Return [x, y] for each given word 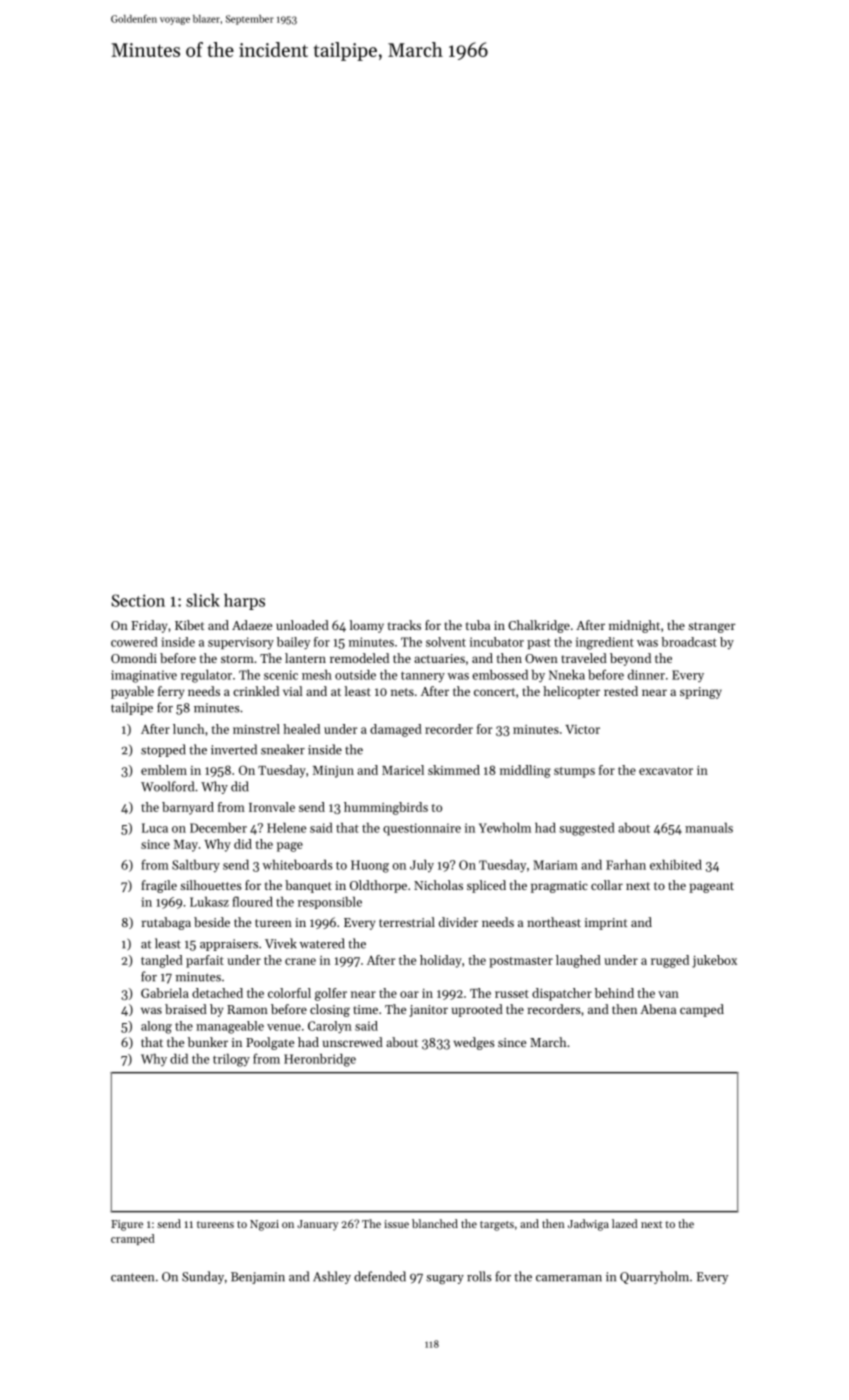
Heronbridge [320, 1060]
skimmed [454, 770]
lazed [625, 1223]
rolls [479, 1276]
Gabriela [165, 993]
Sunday [203, 1277]
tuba [478, 625]
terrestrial [407, 922]
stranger [712, 627]
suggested [587, 829]
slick [203, 600]
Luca [155, 828]
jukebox [714, 961]
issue [396, 1224]
